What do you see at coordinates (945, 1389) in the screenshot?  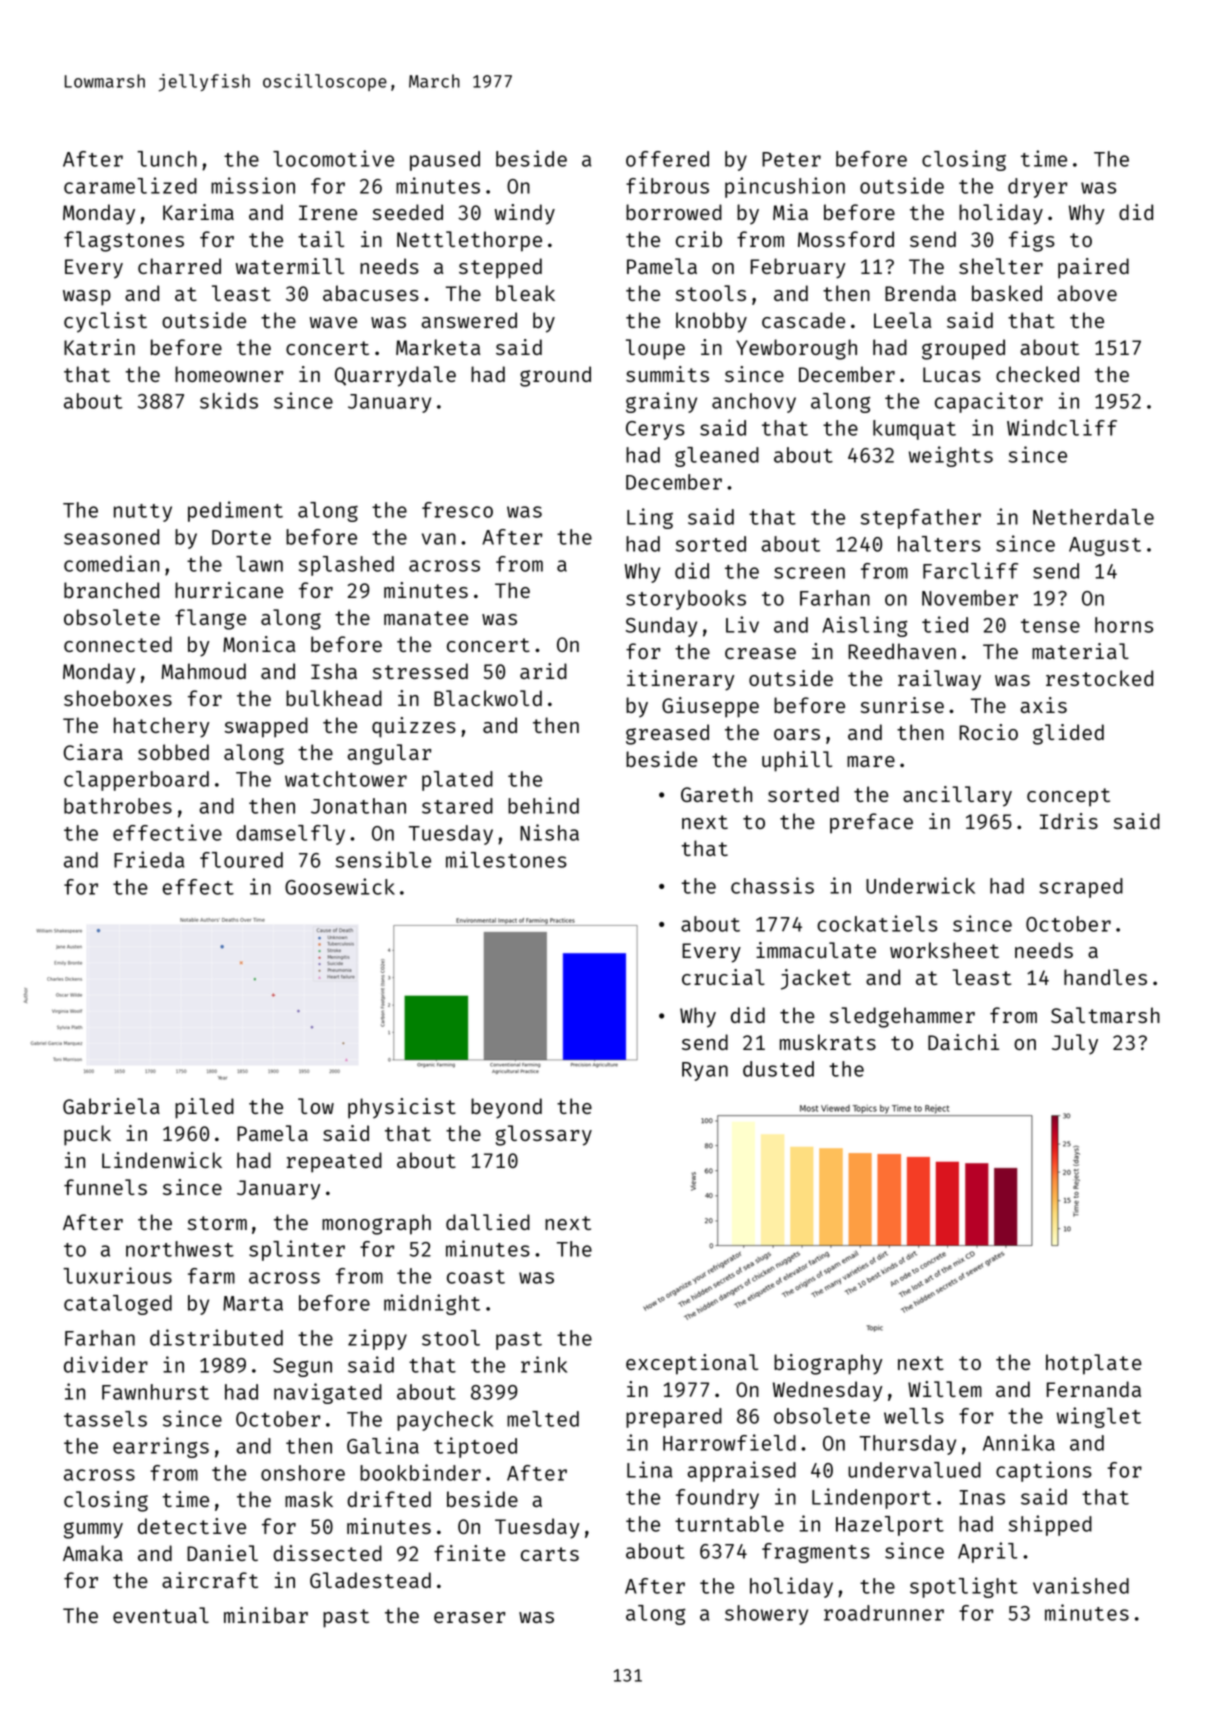 I see `Willem` at bounding box center [945, 1389].
